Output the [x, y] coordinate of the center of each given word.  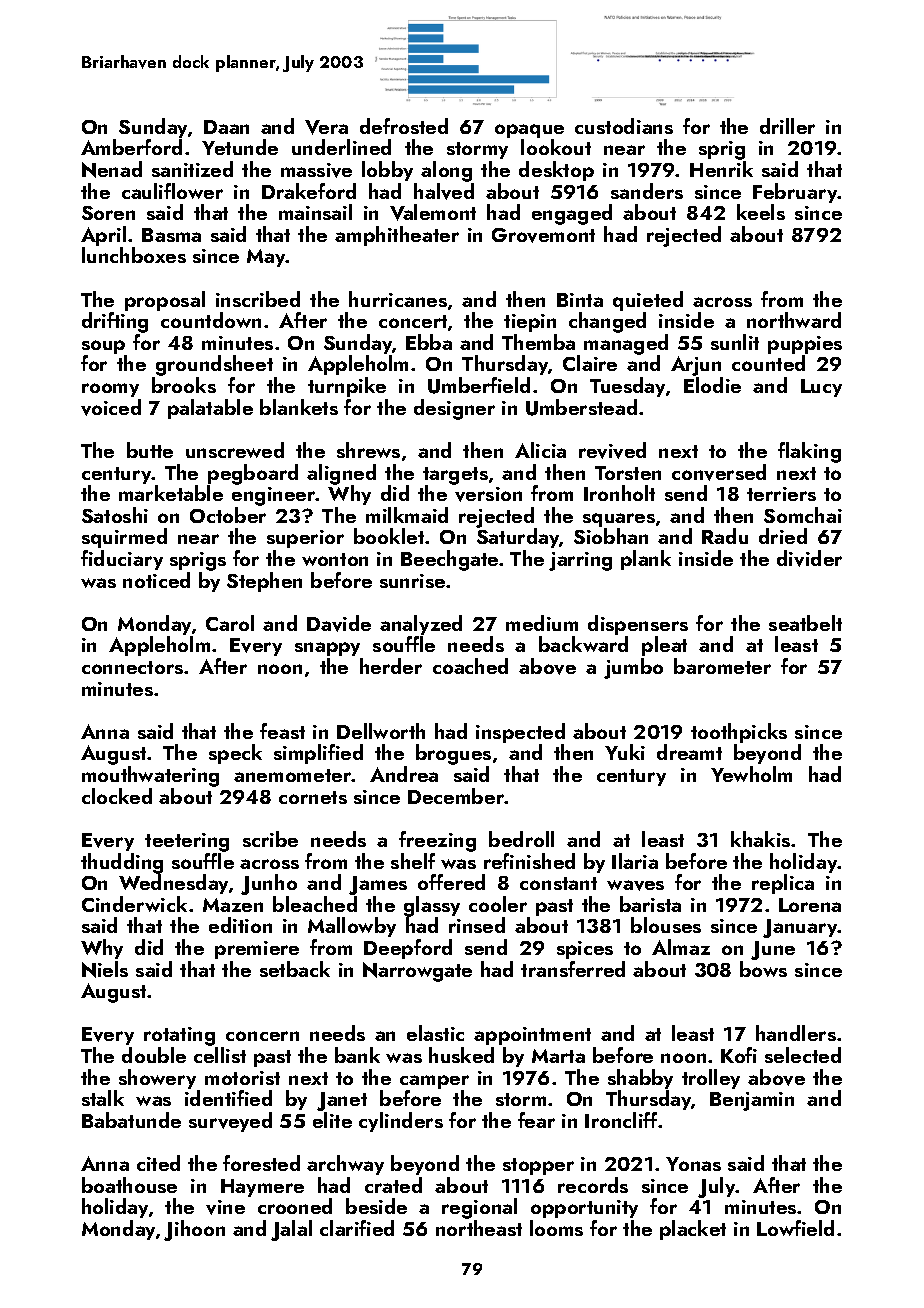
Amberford [131, 147]
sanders [647, 191]
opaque [529, 131]
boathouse [129, 1185]
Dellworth [381, 731]
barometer [722, 666]
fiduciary [122, 560]
